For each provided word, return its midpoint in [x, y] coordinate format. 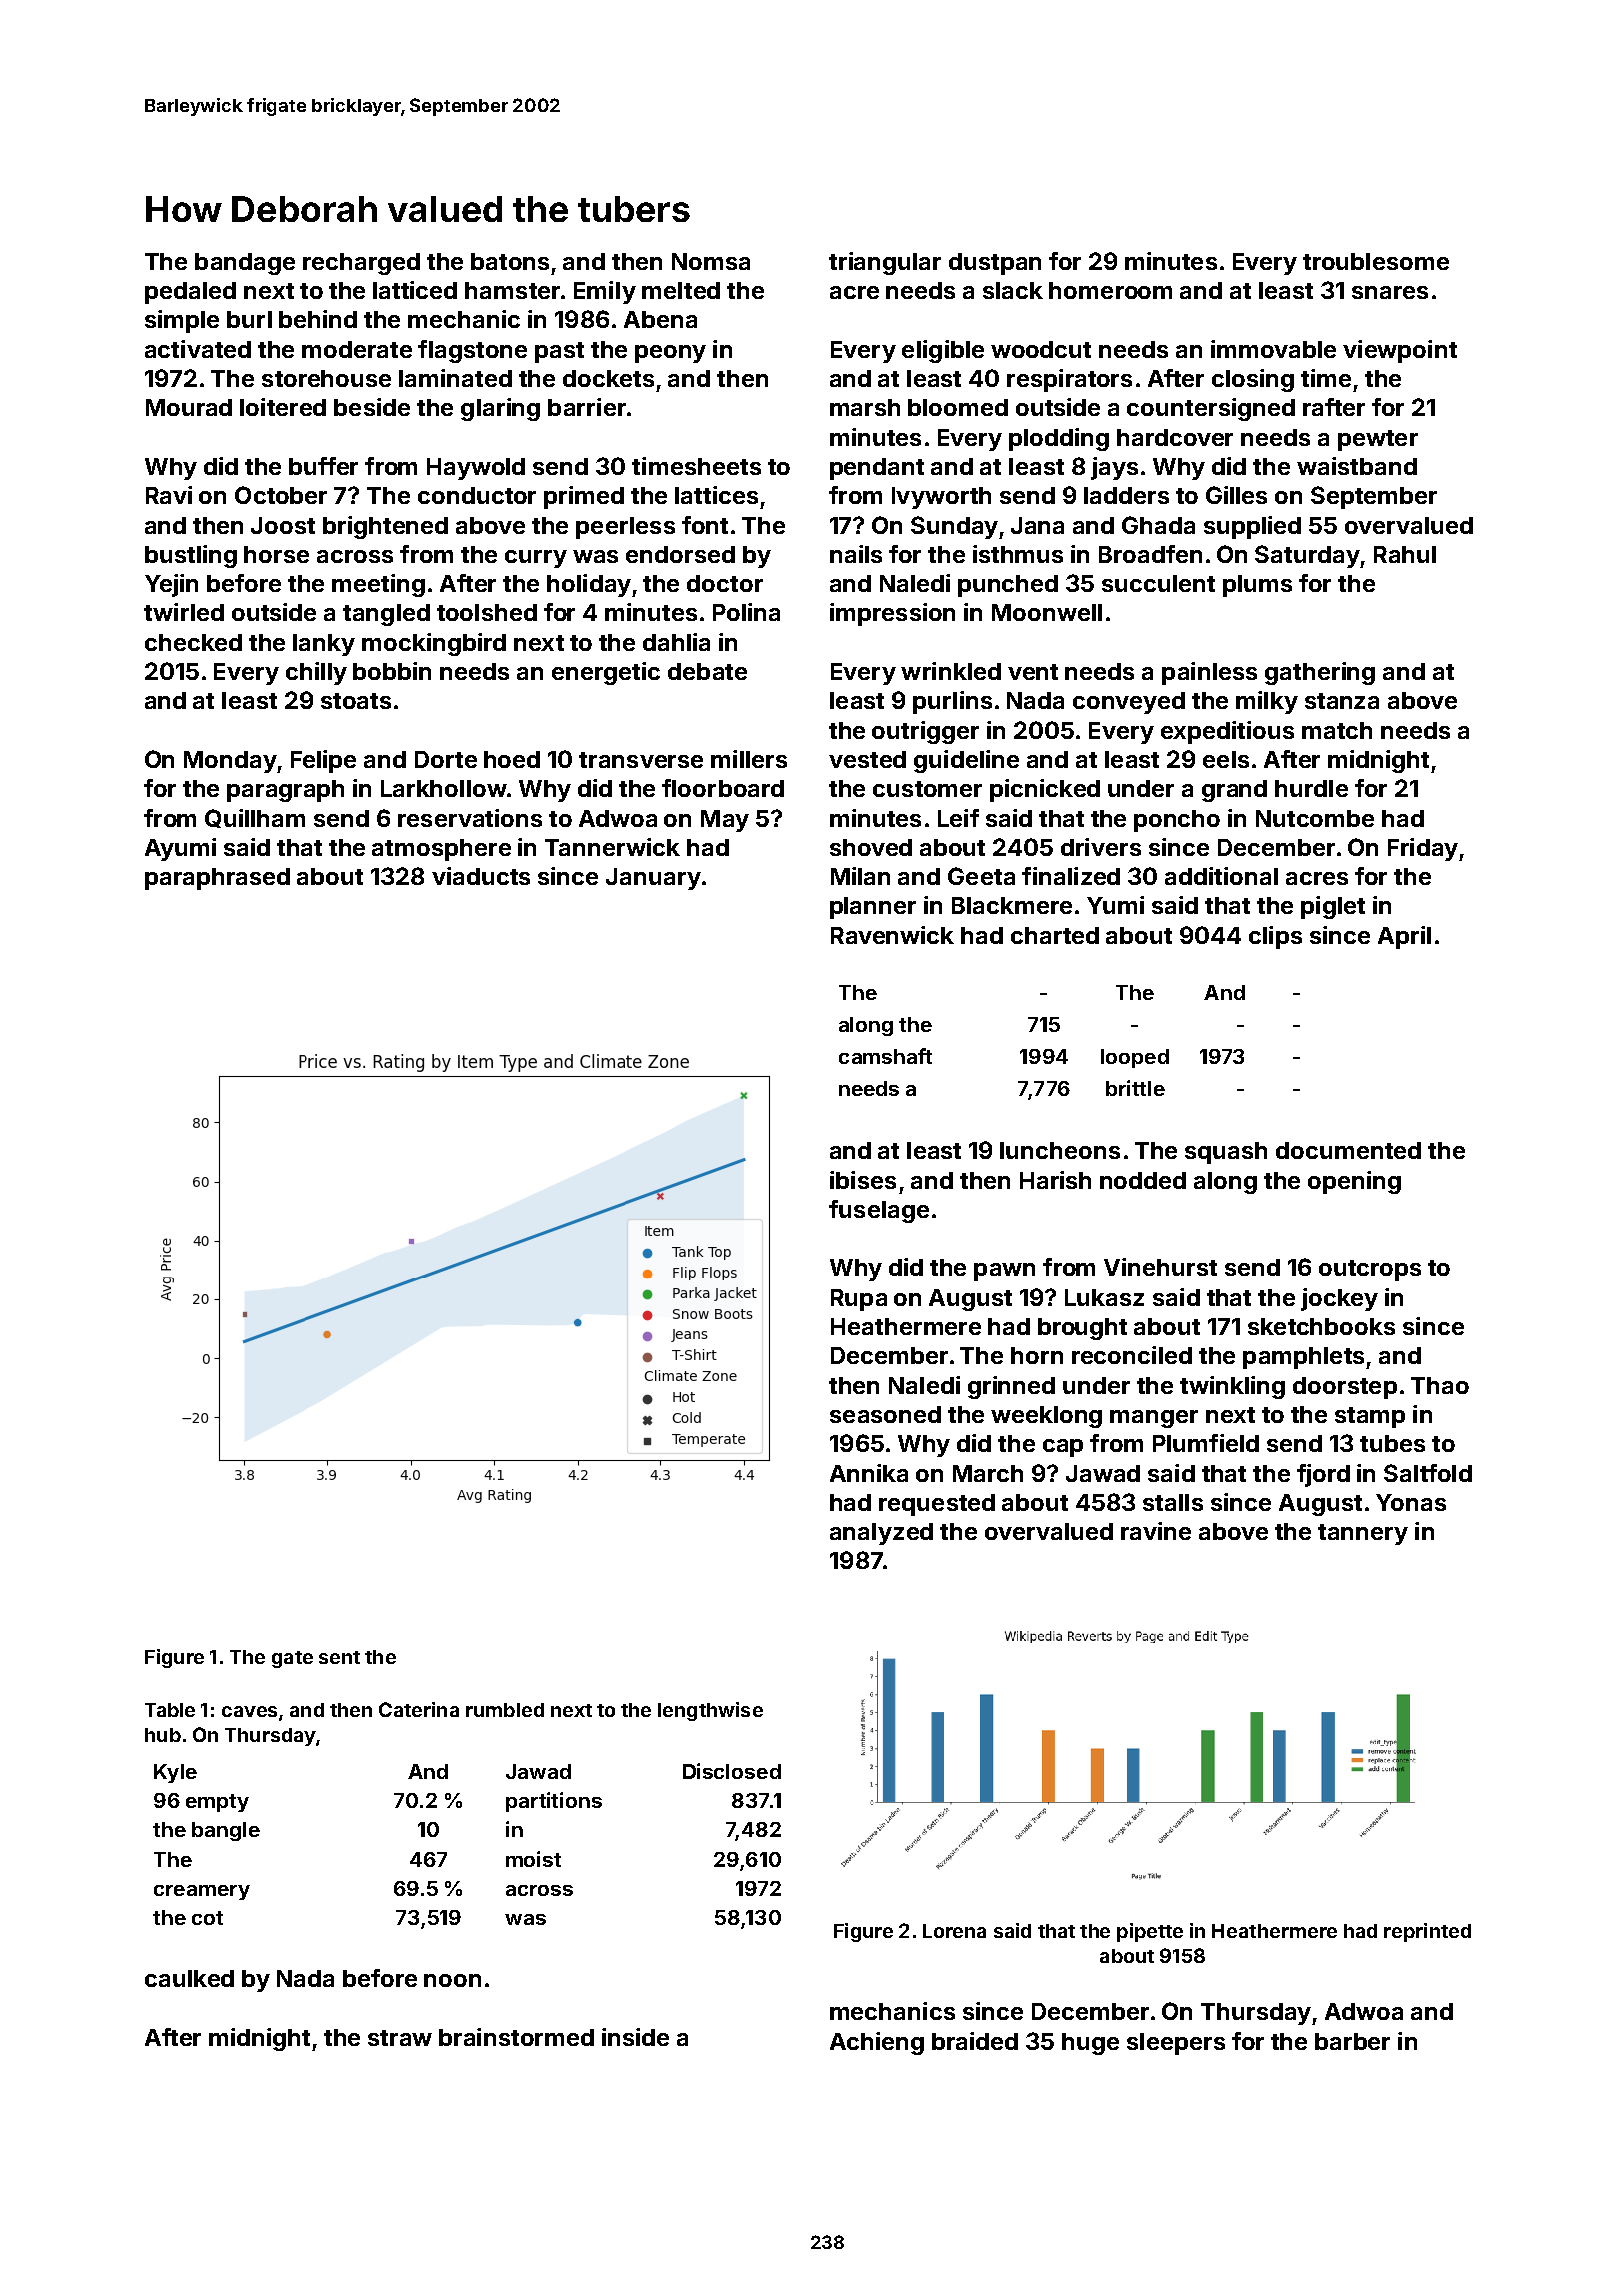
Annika [869, 1473]
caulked [189, 1978]
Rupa [859, 1300]
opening [1354, 1182]
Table [170, 1710]
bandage [245, 264]
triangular [885, 263]
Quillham [255, 818]
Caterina [419, 1709]
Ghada [1158, 525]
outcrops [1370, 1270]
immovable [1273, 349]
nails [856, 554]
